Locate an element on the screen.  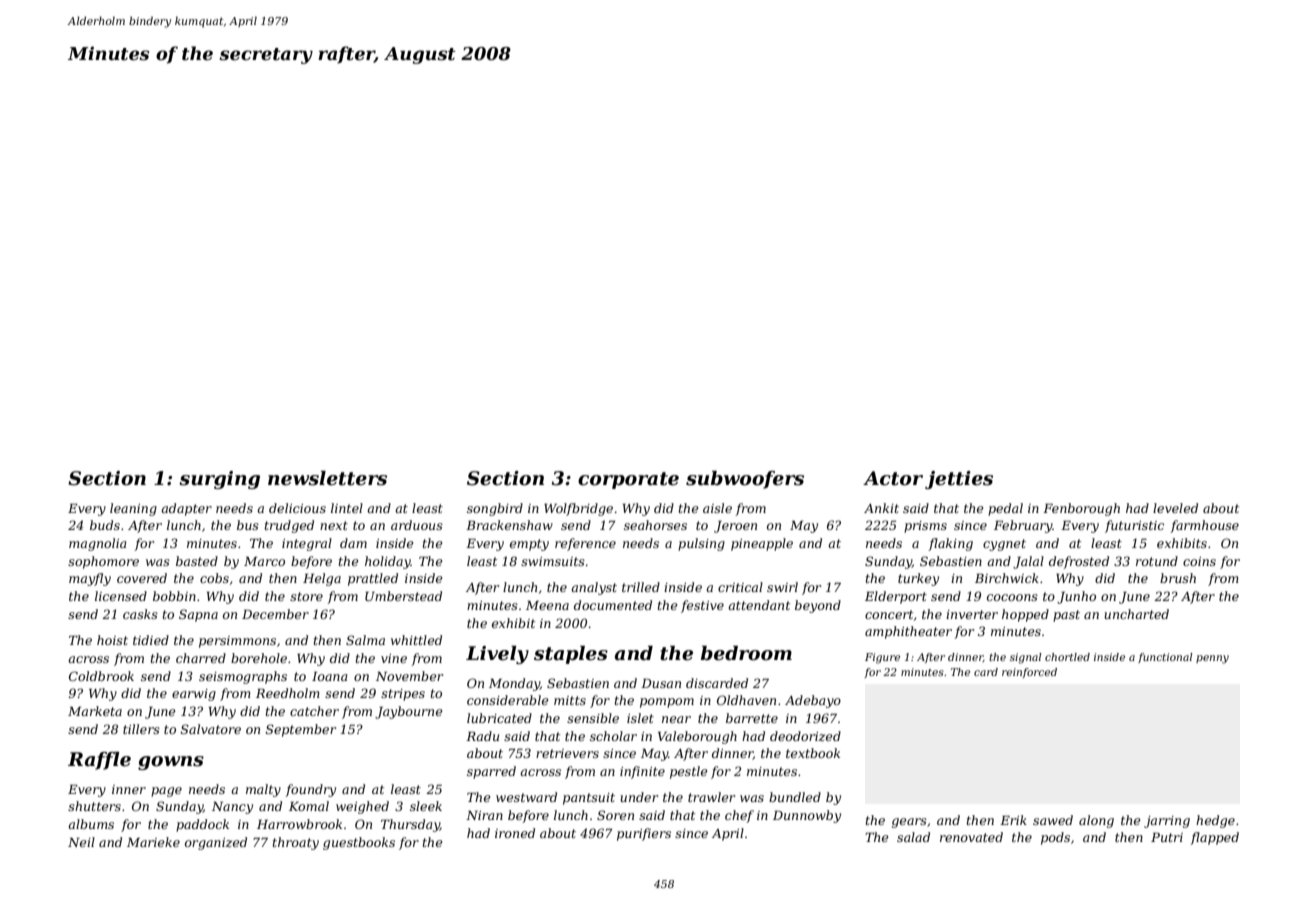
Fenborough is located at coordinates (1081, 509).
